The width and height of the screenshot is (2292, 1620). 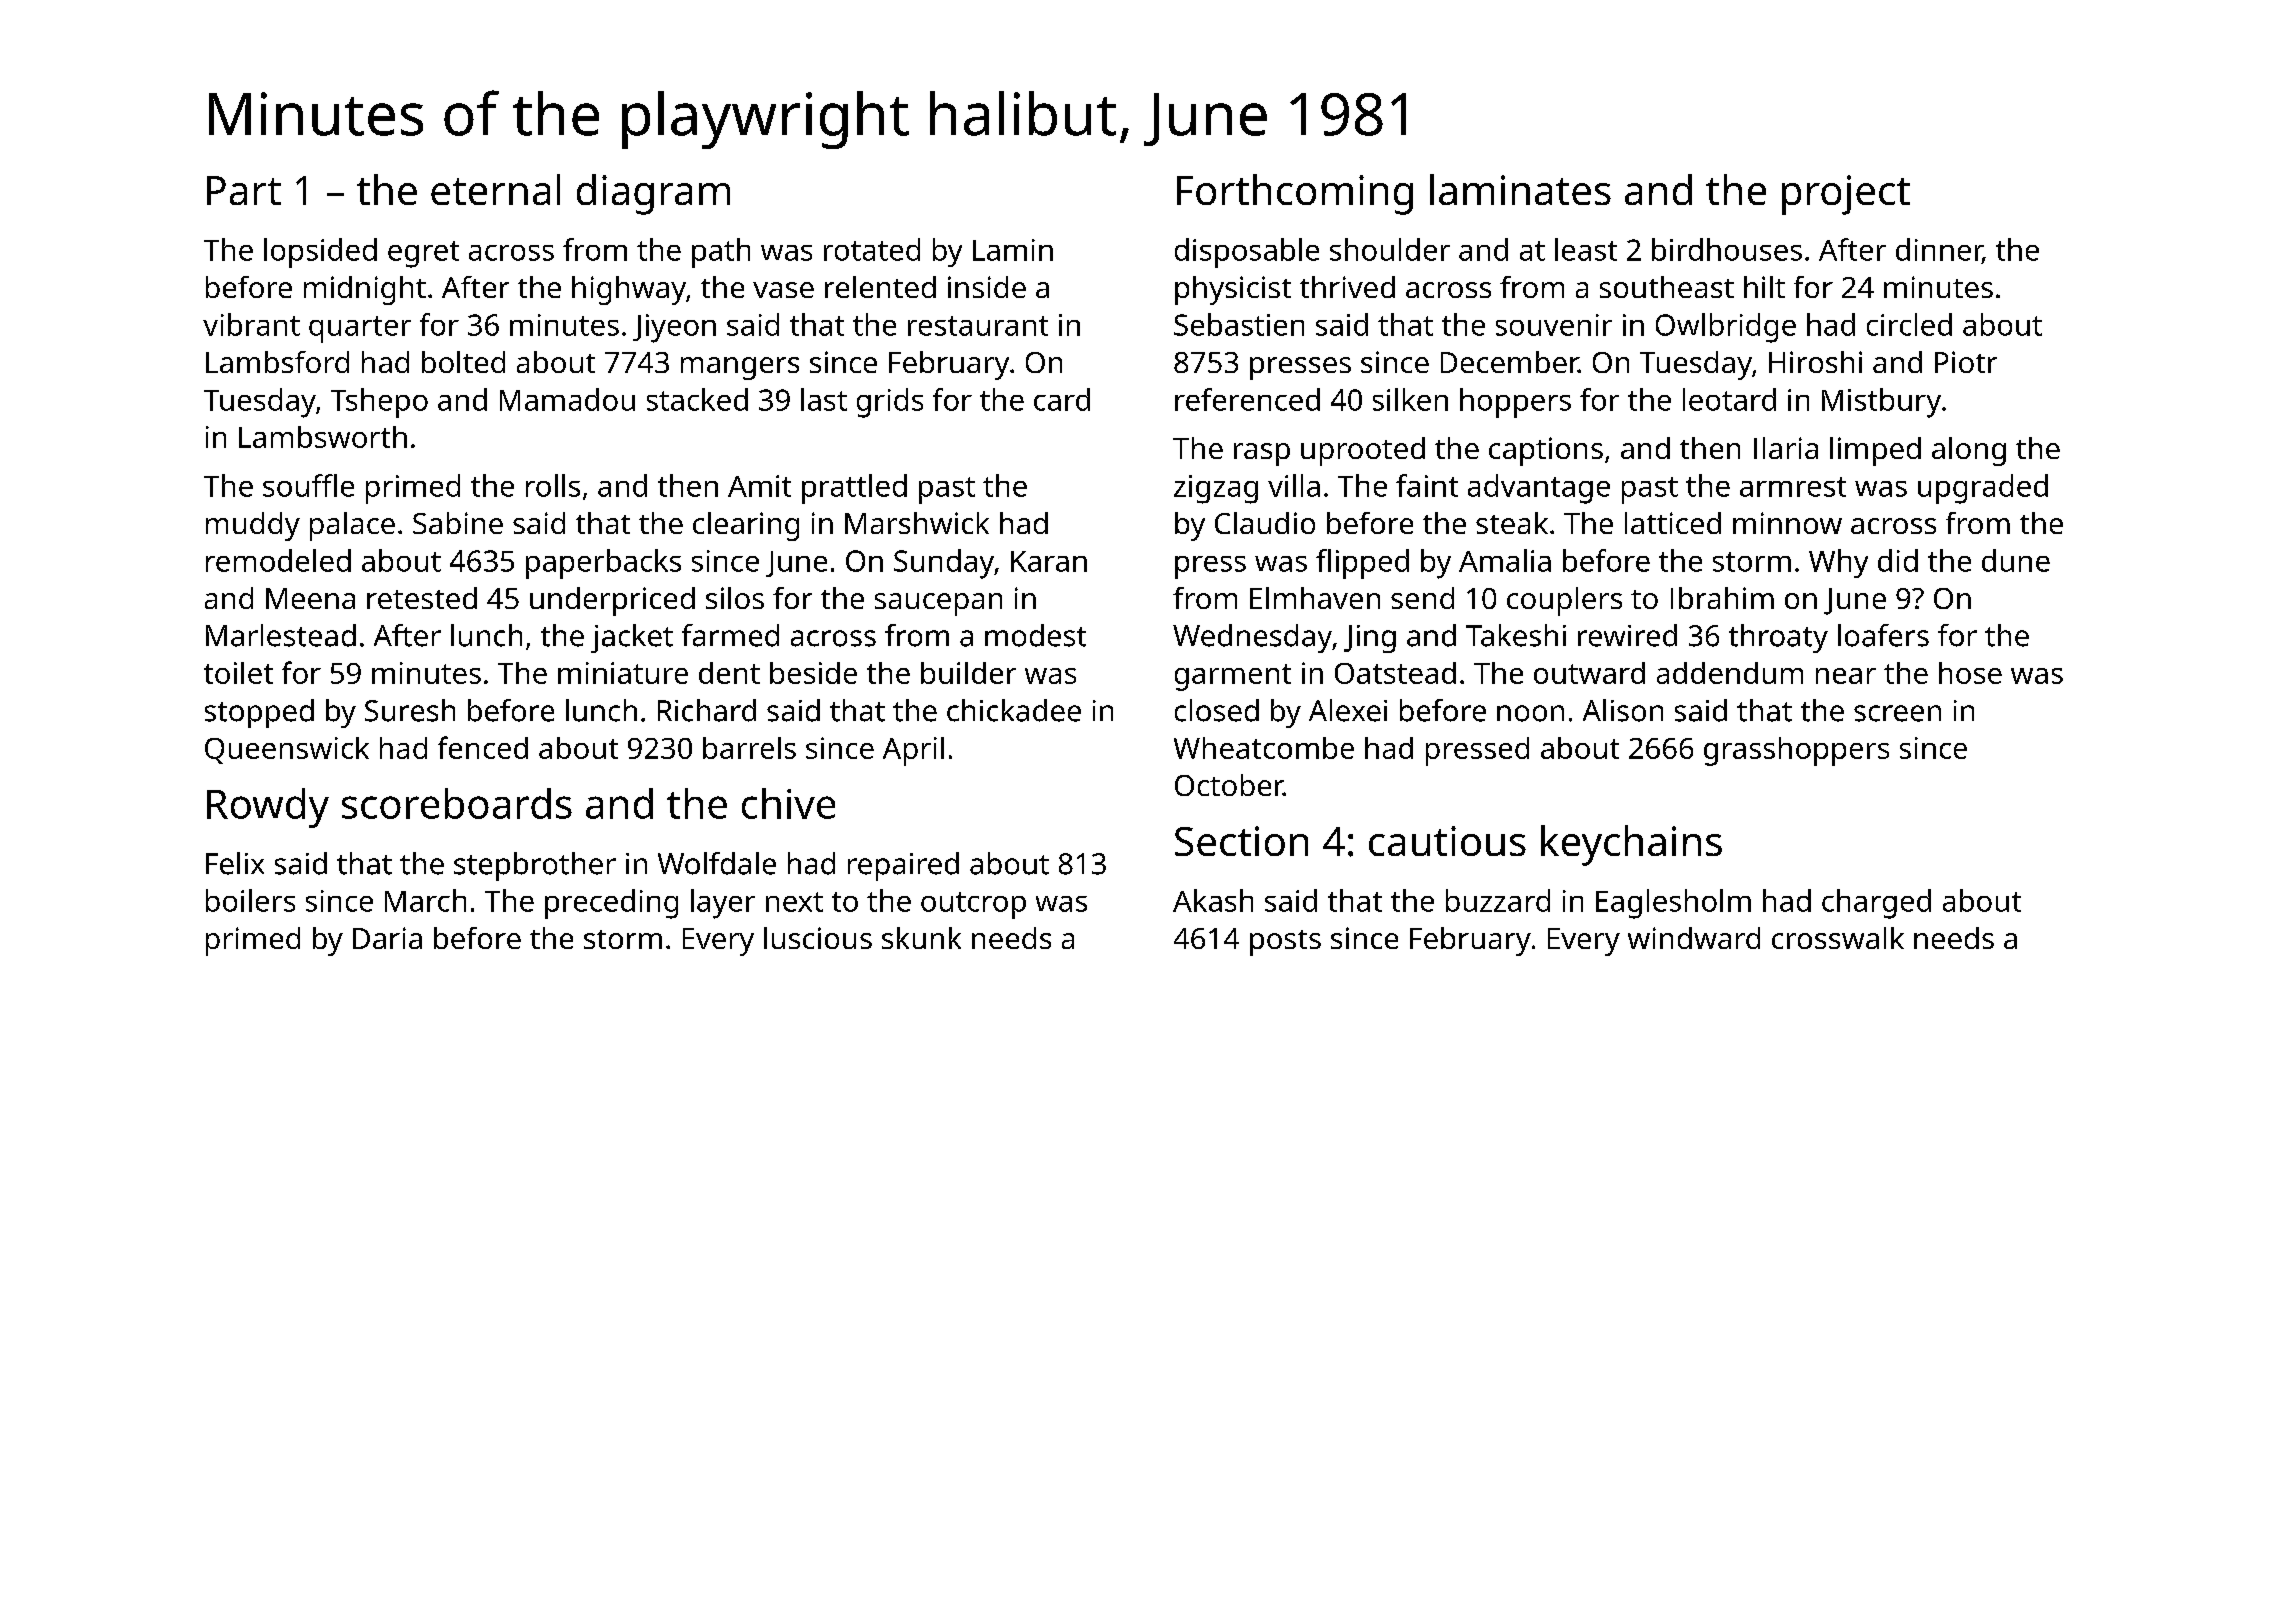 What do you see at coordinates (1631, 845) in the screenshot?
I see `keychains` at bounding box center [1631, 845].
